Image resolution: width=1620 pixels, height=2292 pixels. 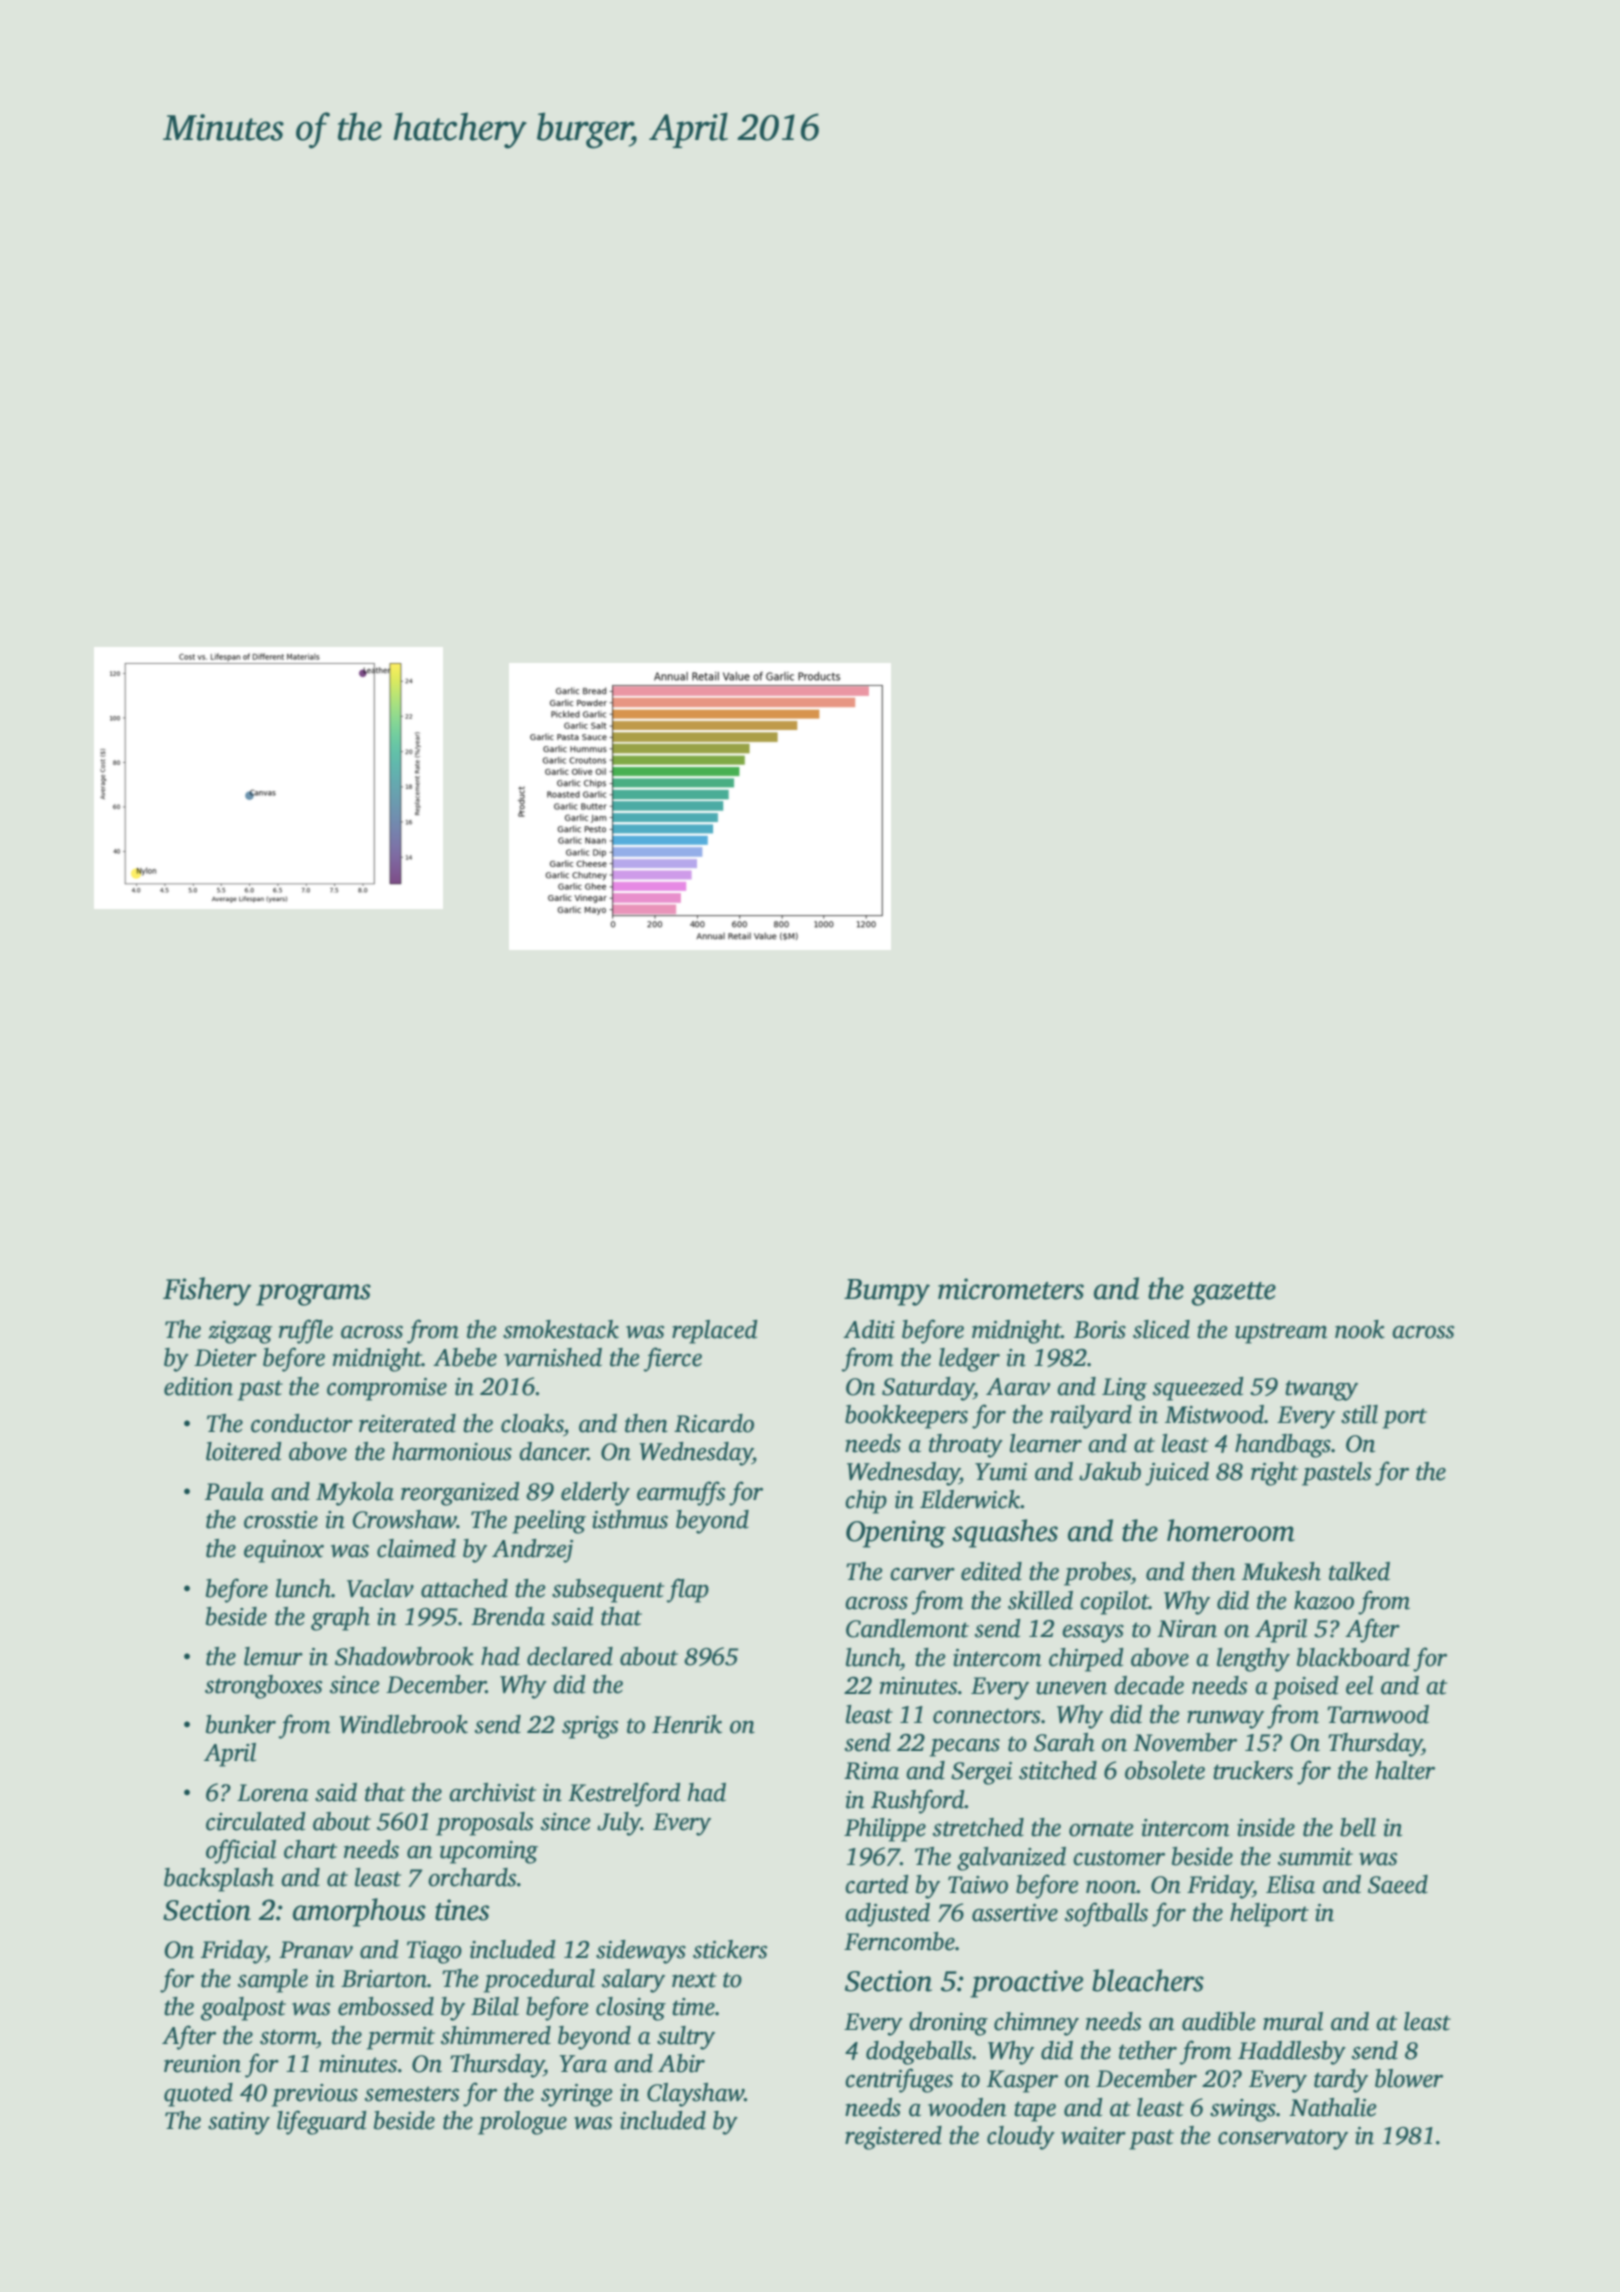 What do you see at coordinates (714, 1423) in the screenshot?
I see `Ricardo` at bounding box center [714, 1423].
